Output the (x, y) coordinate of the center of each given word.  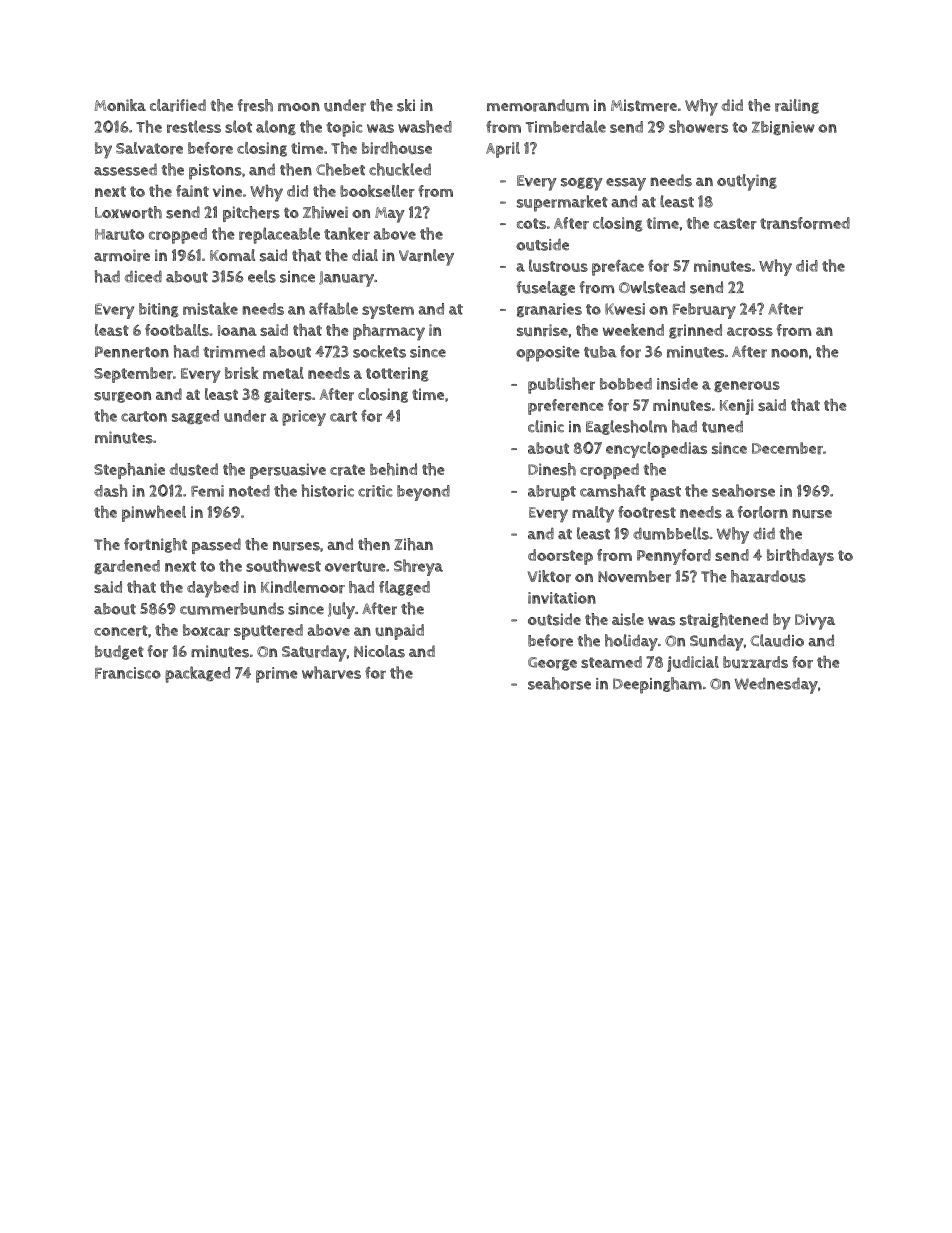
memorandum (538, 105)
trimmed (234, 351)
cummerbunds (232, 608)
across (750, 332)
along (276, 127)
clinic (546, 426)
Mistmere (644, 105)
